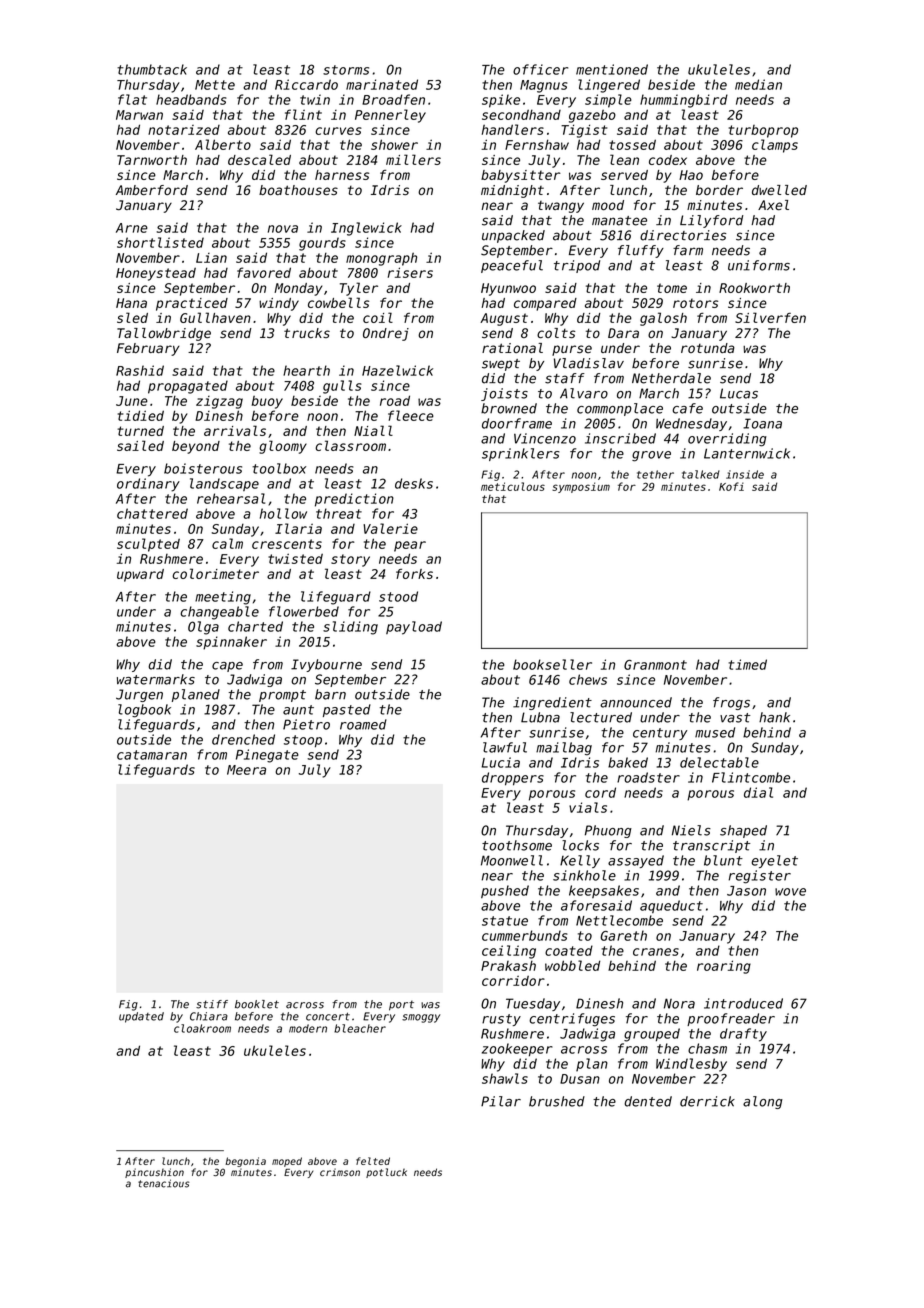 Image resolution: width=924 pixels, height=1308 pixels. Describe the element at coordinates (501, 1101) in the screenshot. I see `Pilar` at that location.
